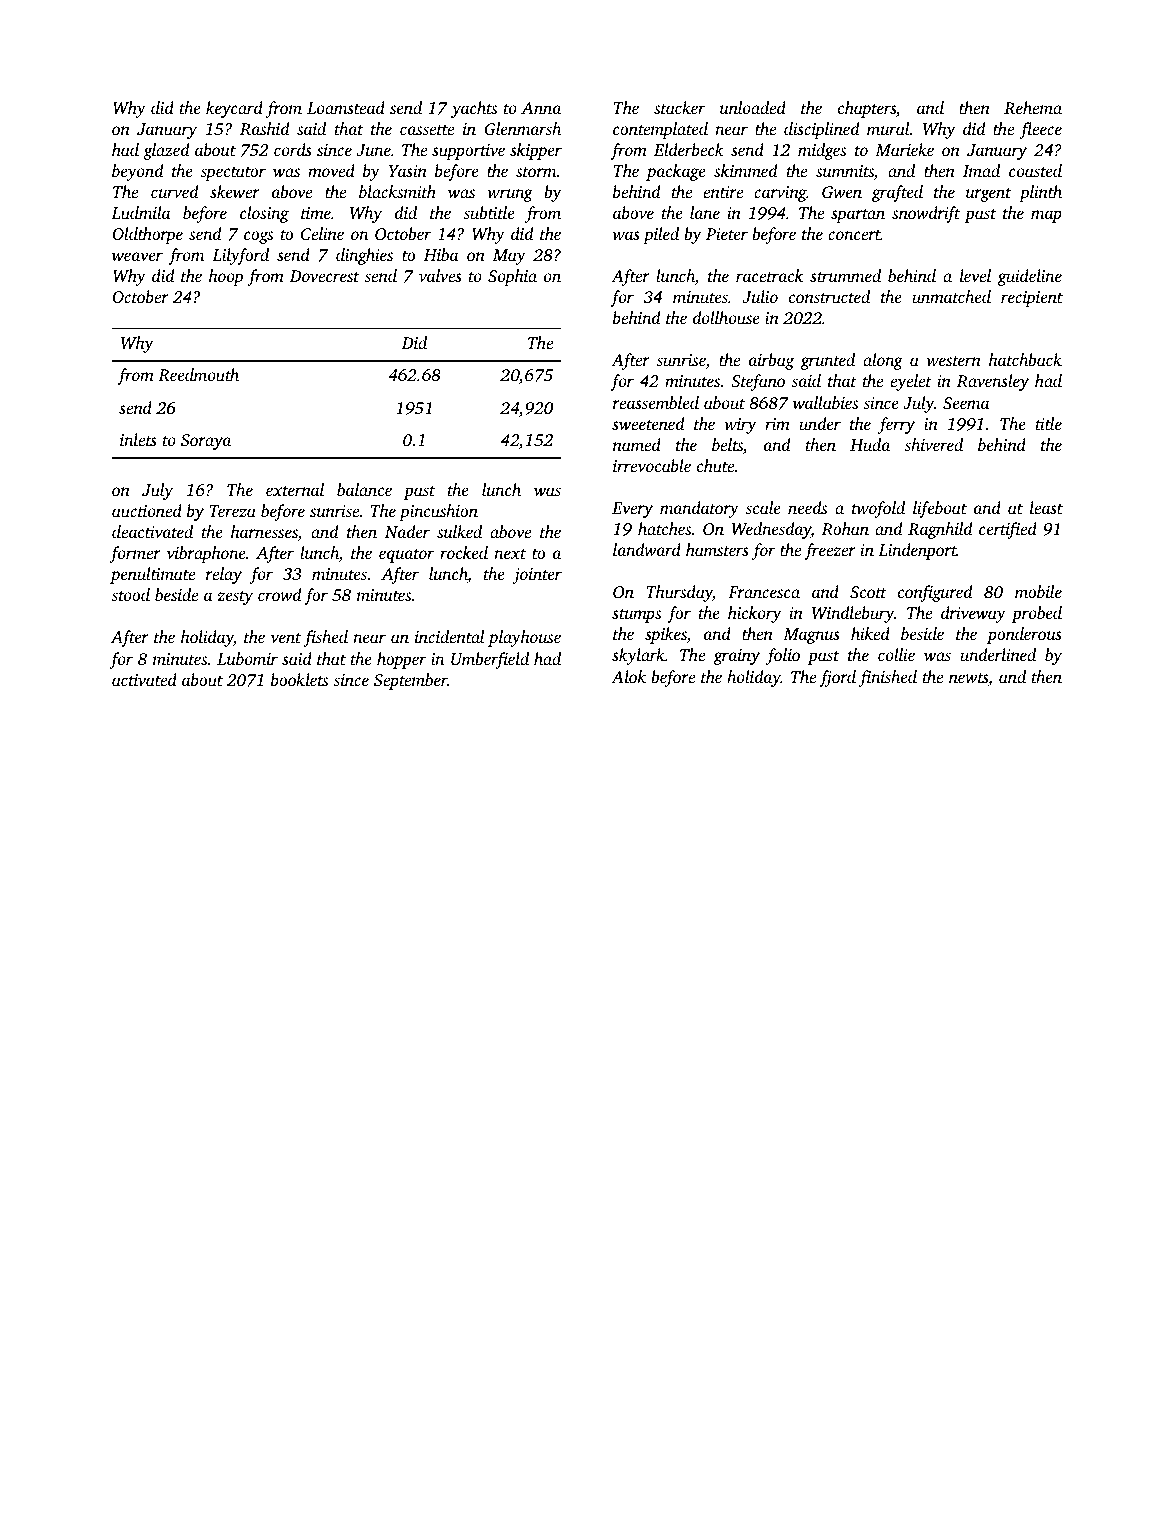 The height and width of the page is (1520, 1174). What do you see at coordinates (233, 174) in the page?
I see `spectator` at bounding box center [233, 174].
